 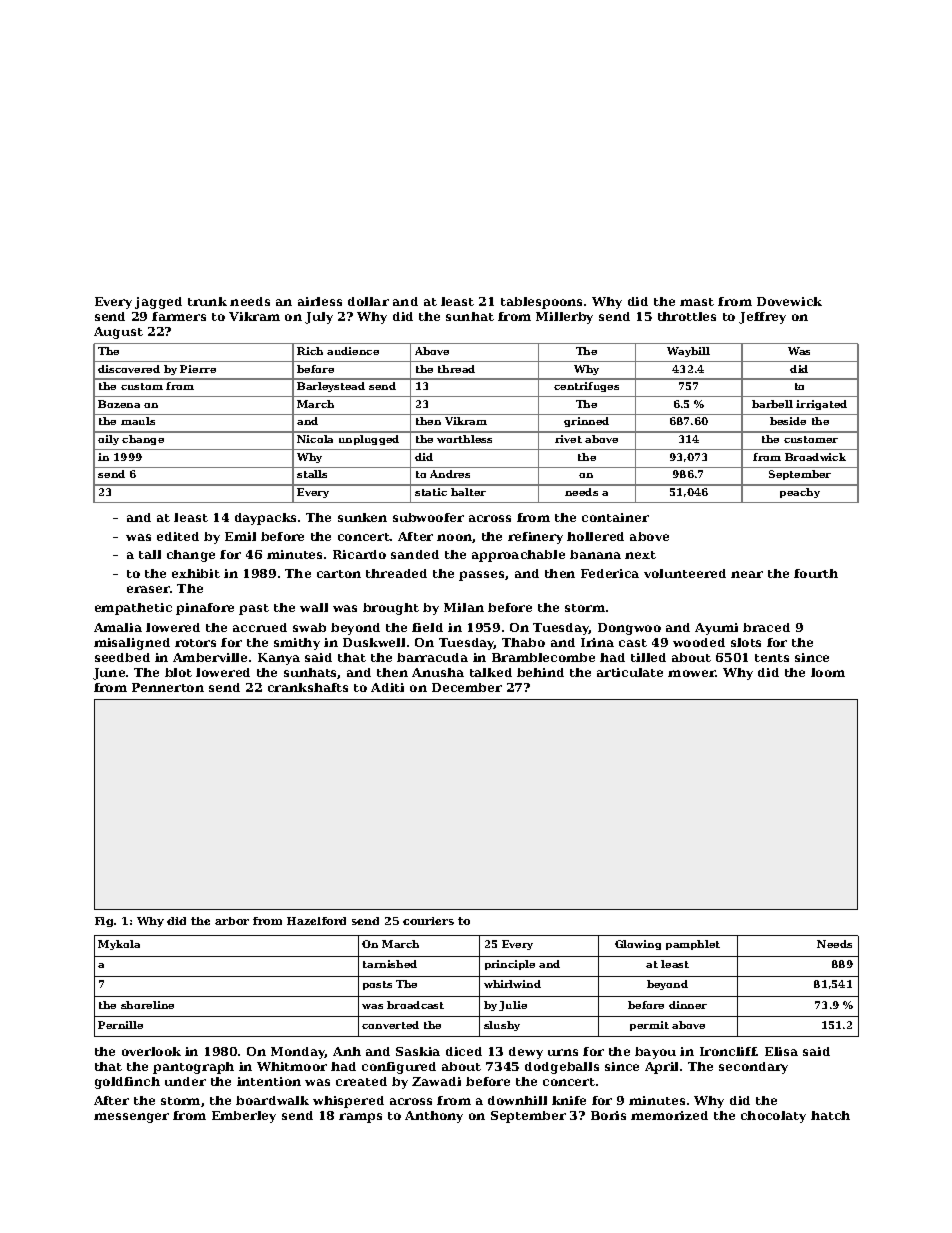 I want to click on Glowing, so click(x=638, y=945).
